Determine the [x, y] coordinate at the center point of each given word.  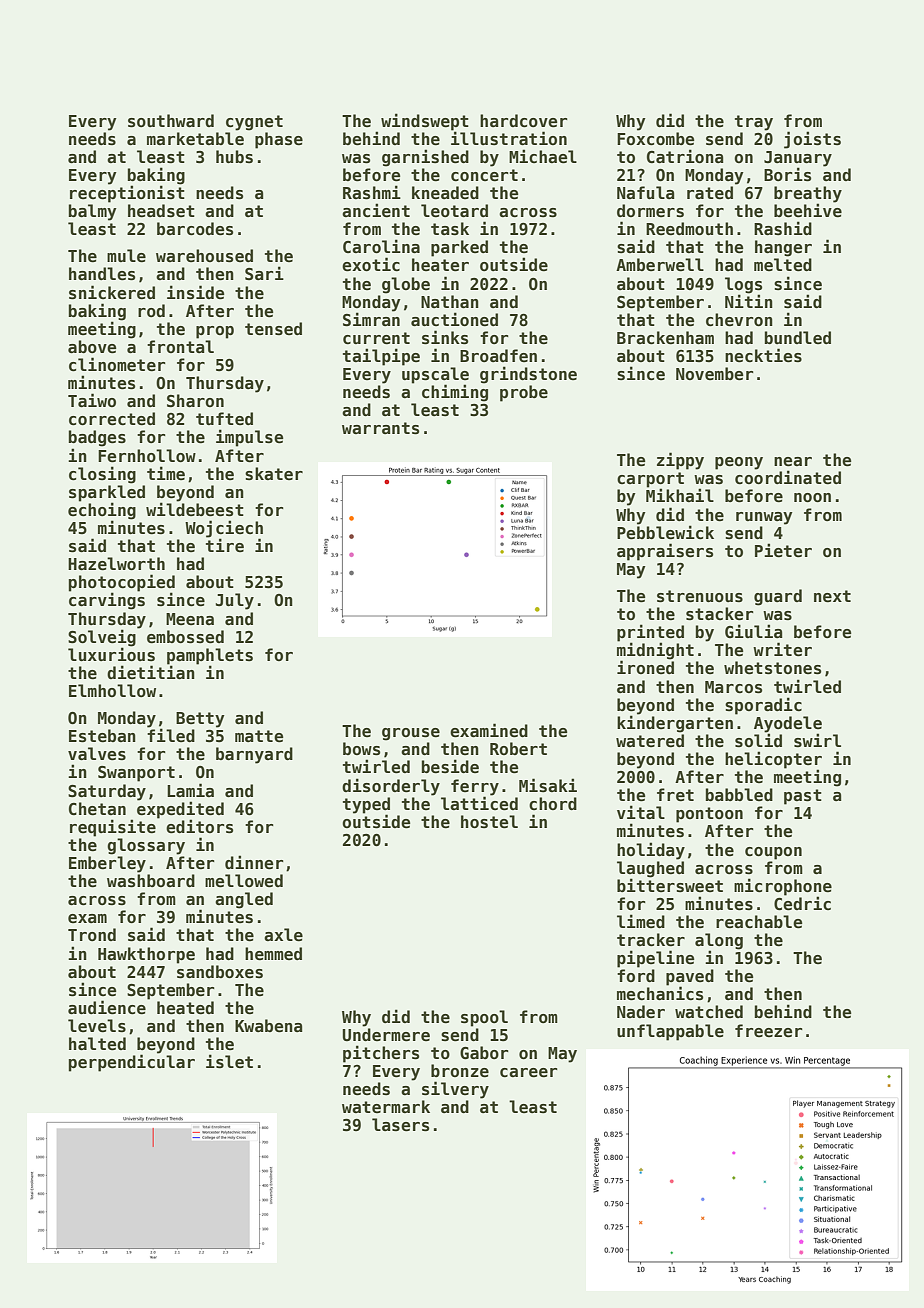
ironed [645, 667]
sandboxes [220, 972]
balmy [93, 212]
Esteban [102, 736]
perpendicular [132, 1063]
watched [709, 1012]
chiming [455, 393]
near [793, 462]
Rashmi [372, 192]
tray [754, 123]
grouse [411, 734]
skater [274, 474]
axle [283, 935]
